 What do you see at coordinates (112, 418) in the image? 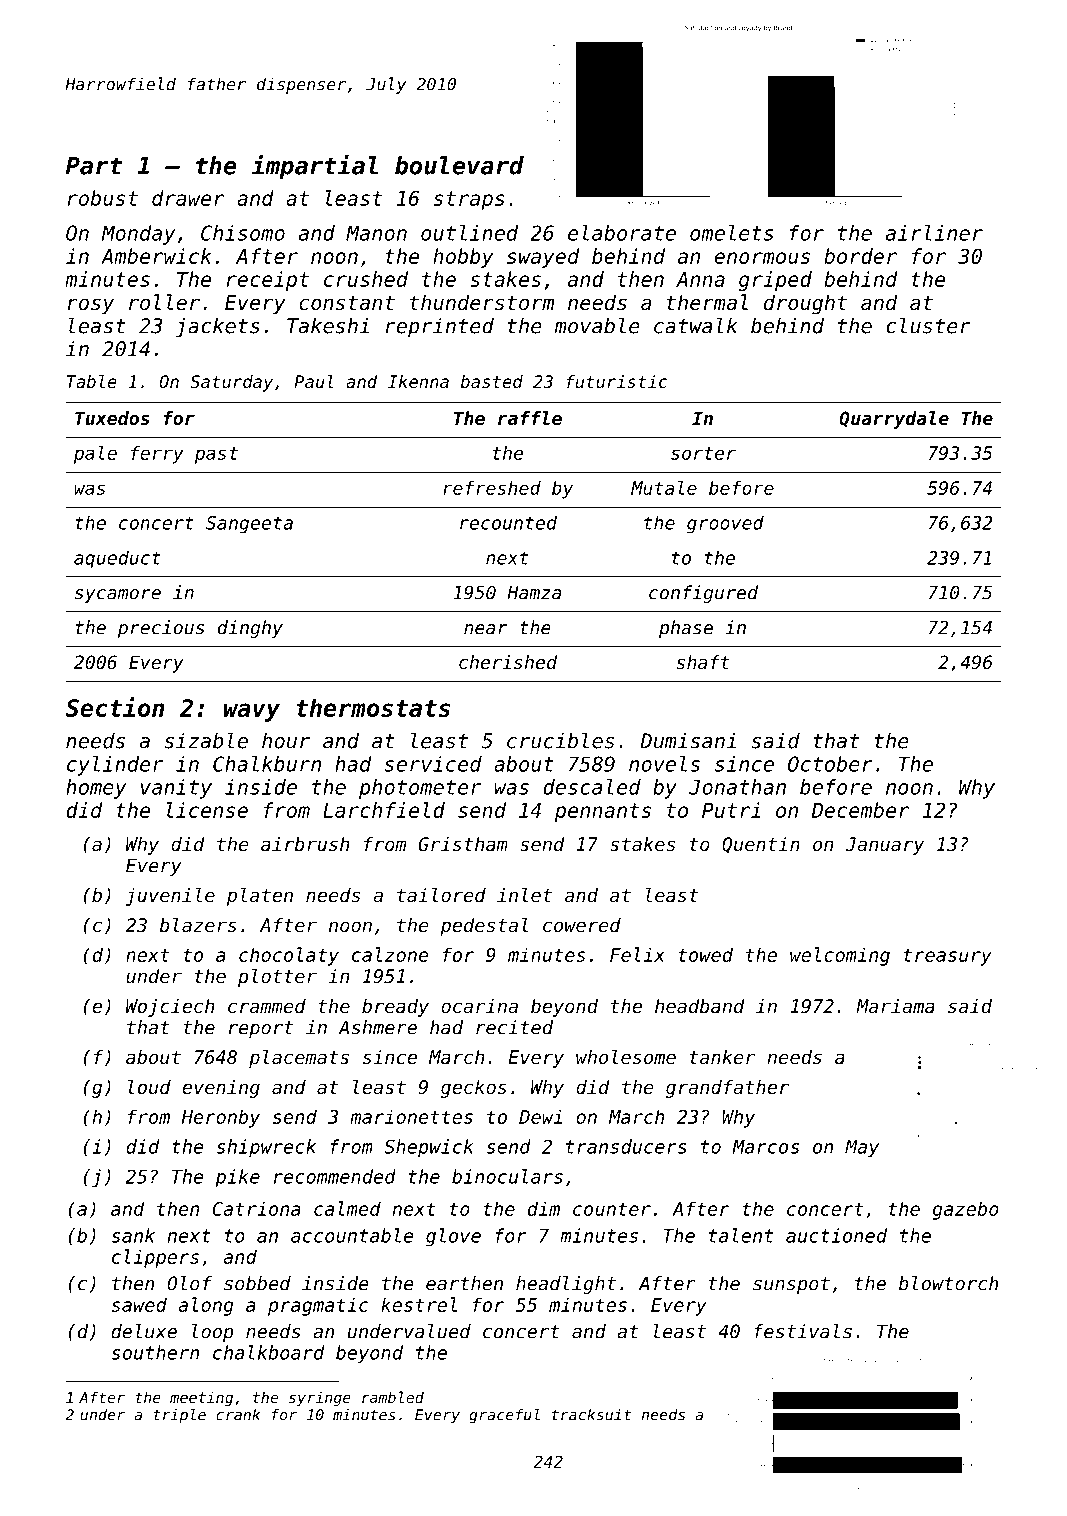
I see `Tuxedos` at bounding box center [112, 418].
